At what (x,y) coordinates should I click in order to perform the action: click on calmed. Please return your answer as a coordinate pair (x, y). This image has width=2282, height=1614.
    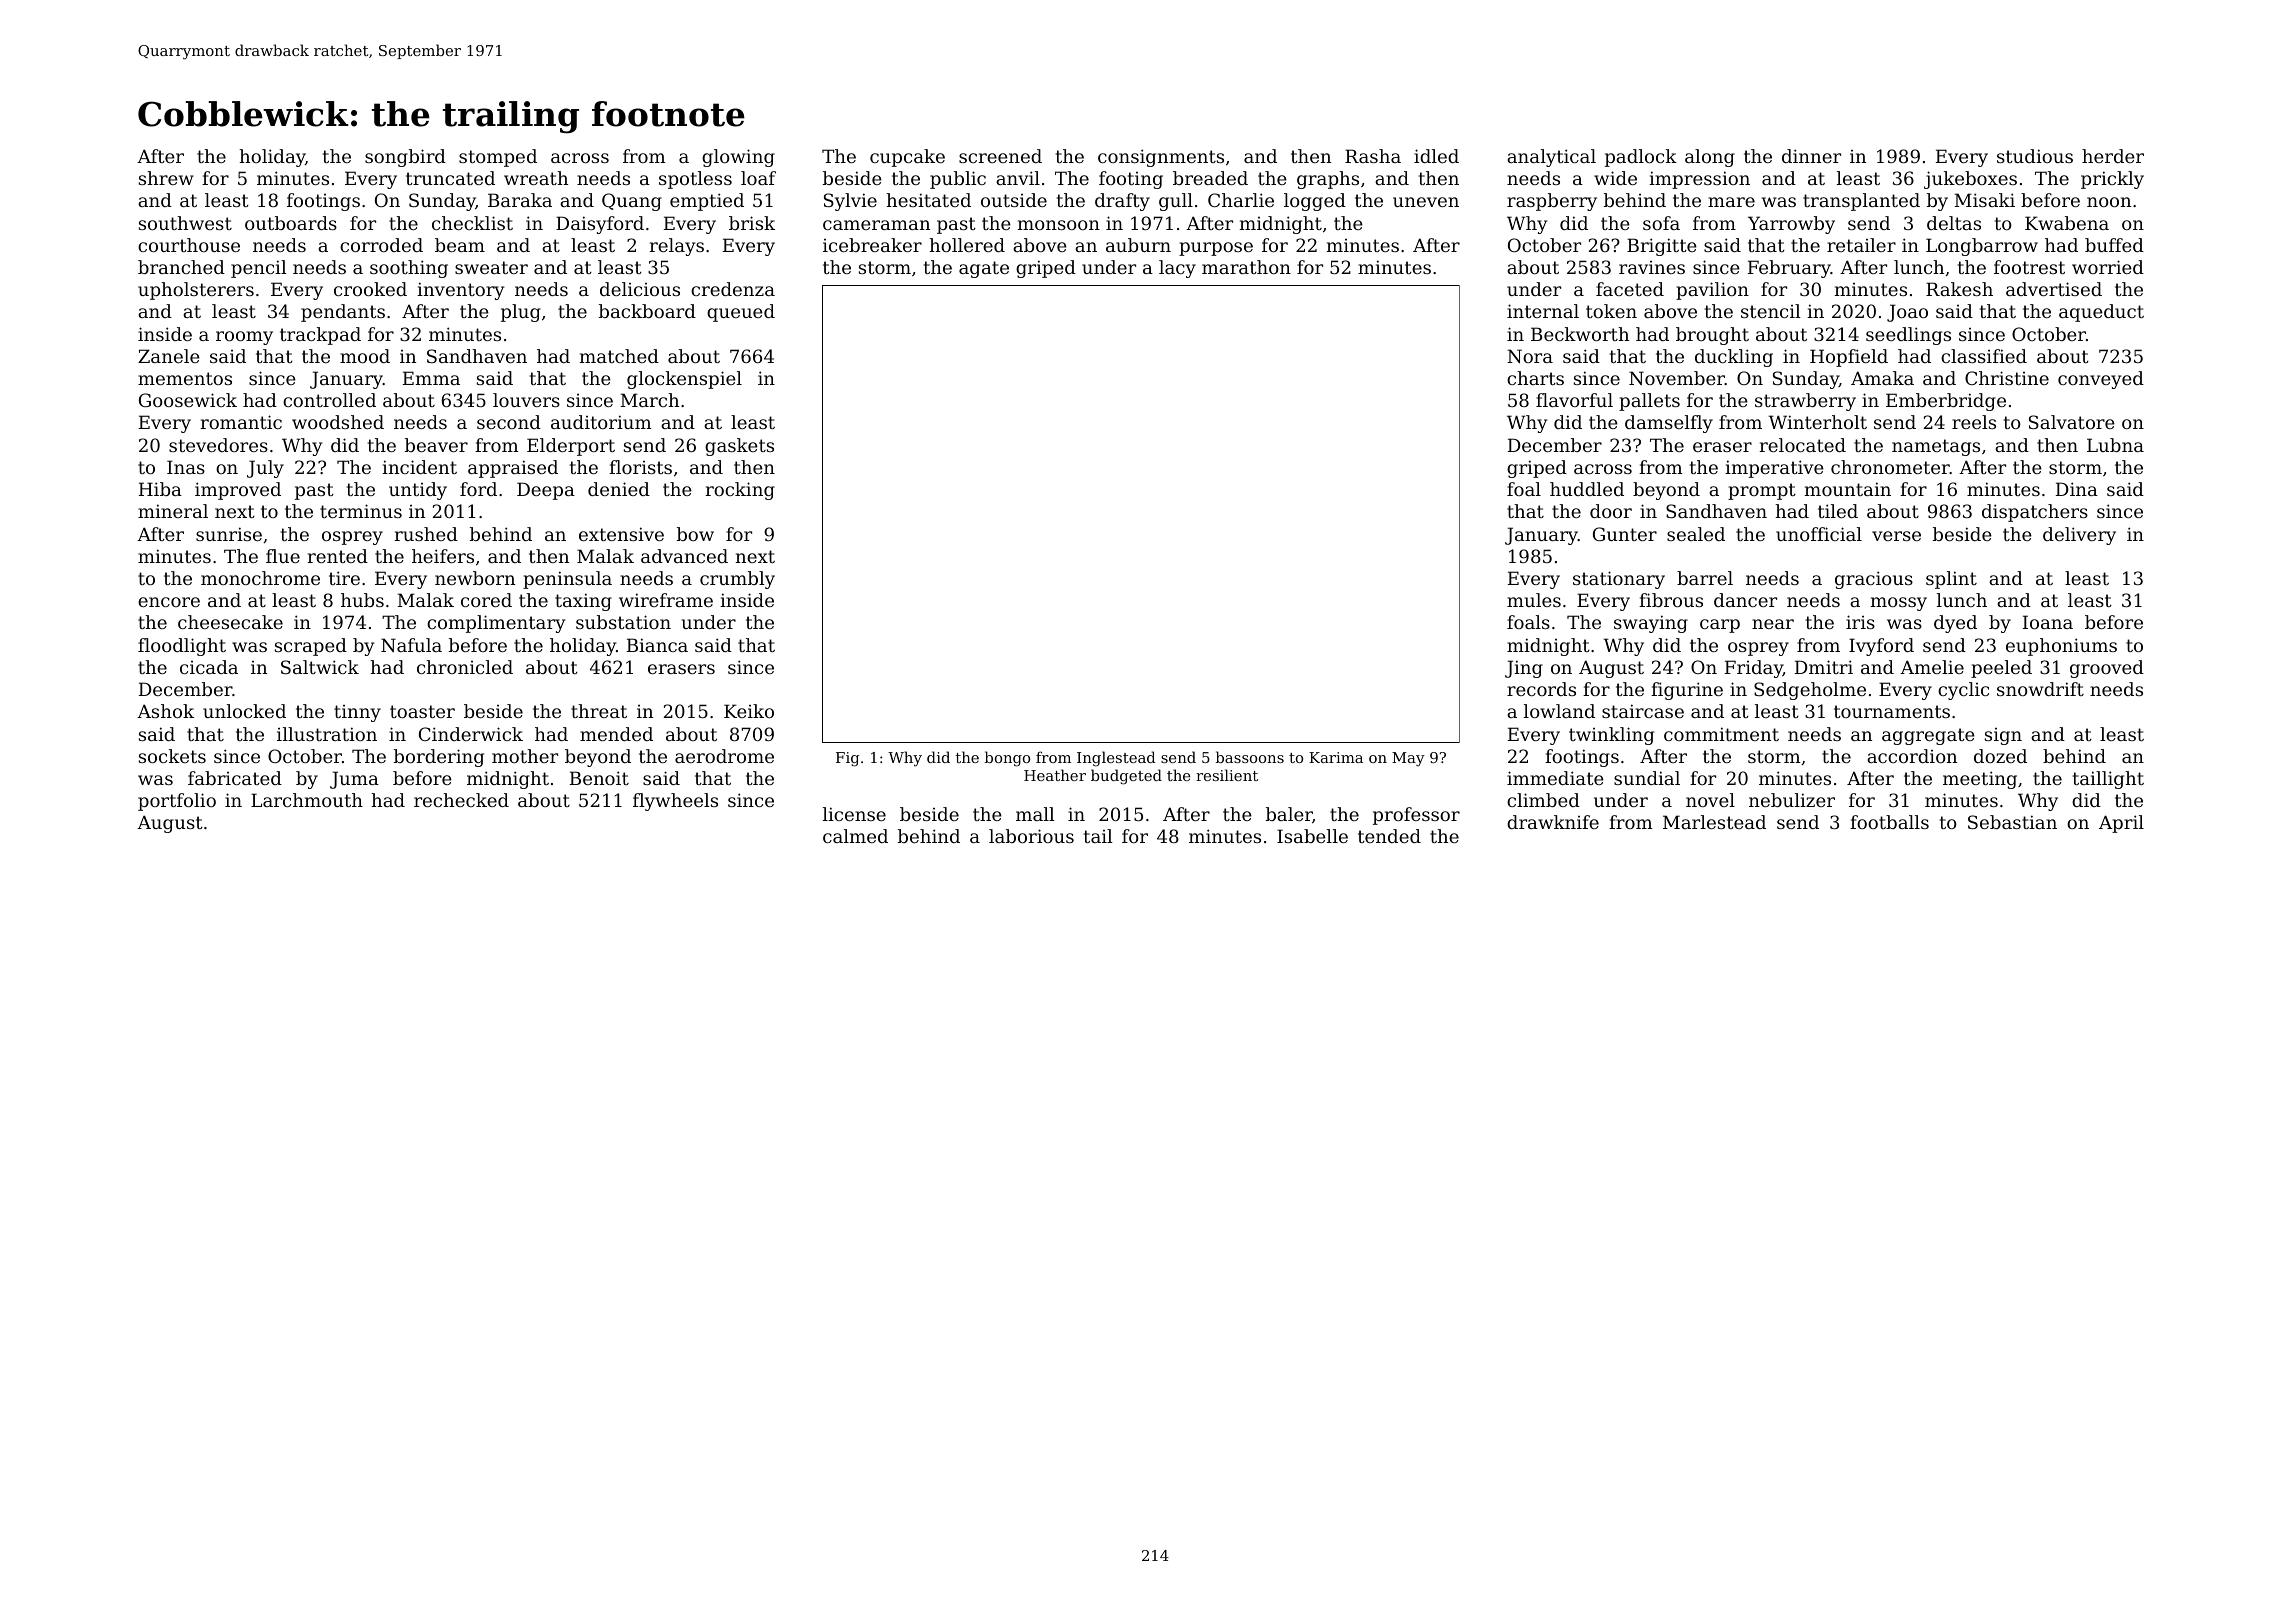
    Looking at the image, I should click on (855, 836).
